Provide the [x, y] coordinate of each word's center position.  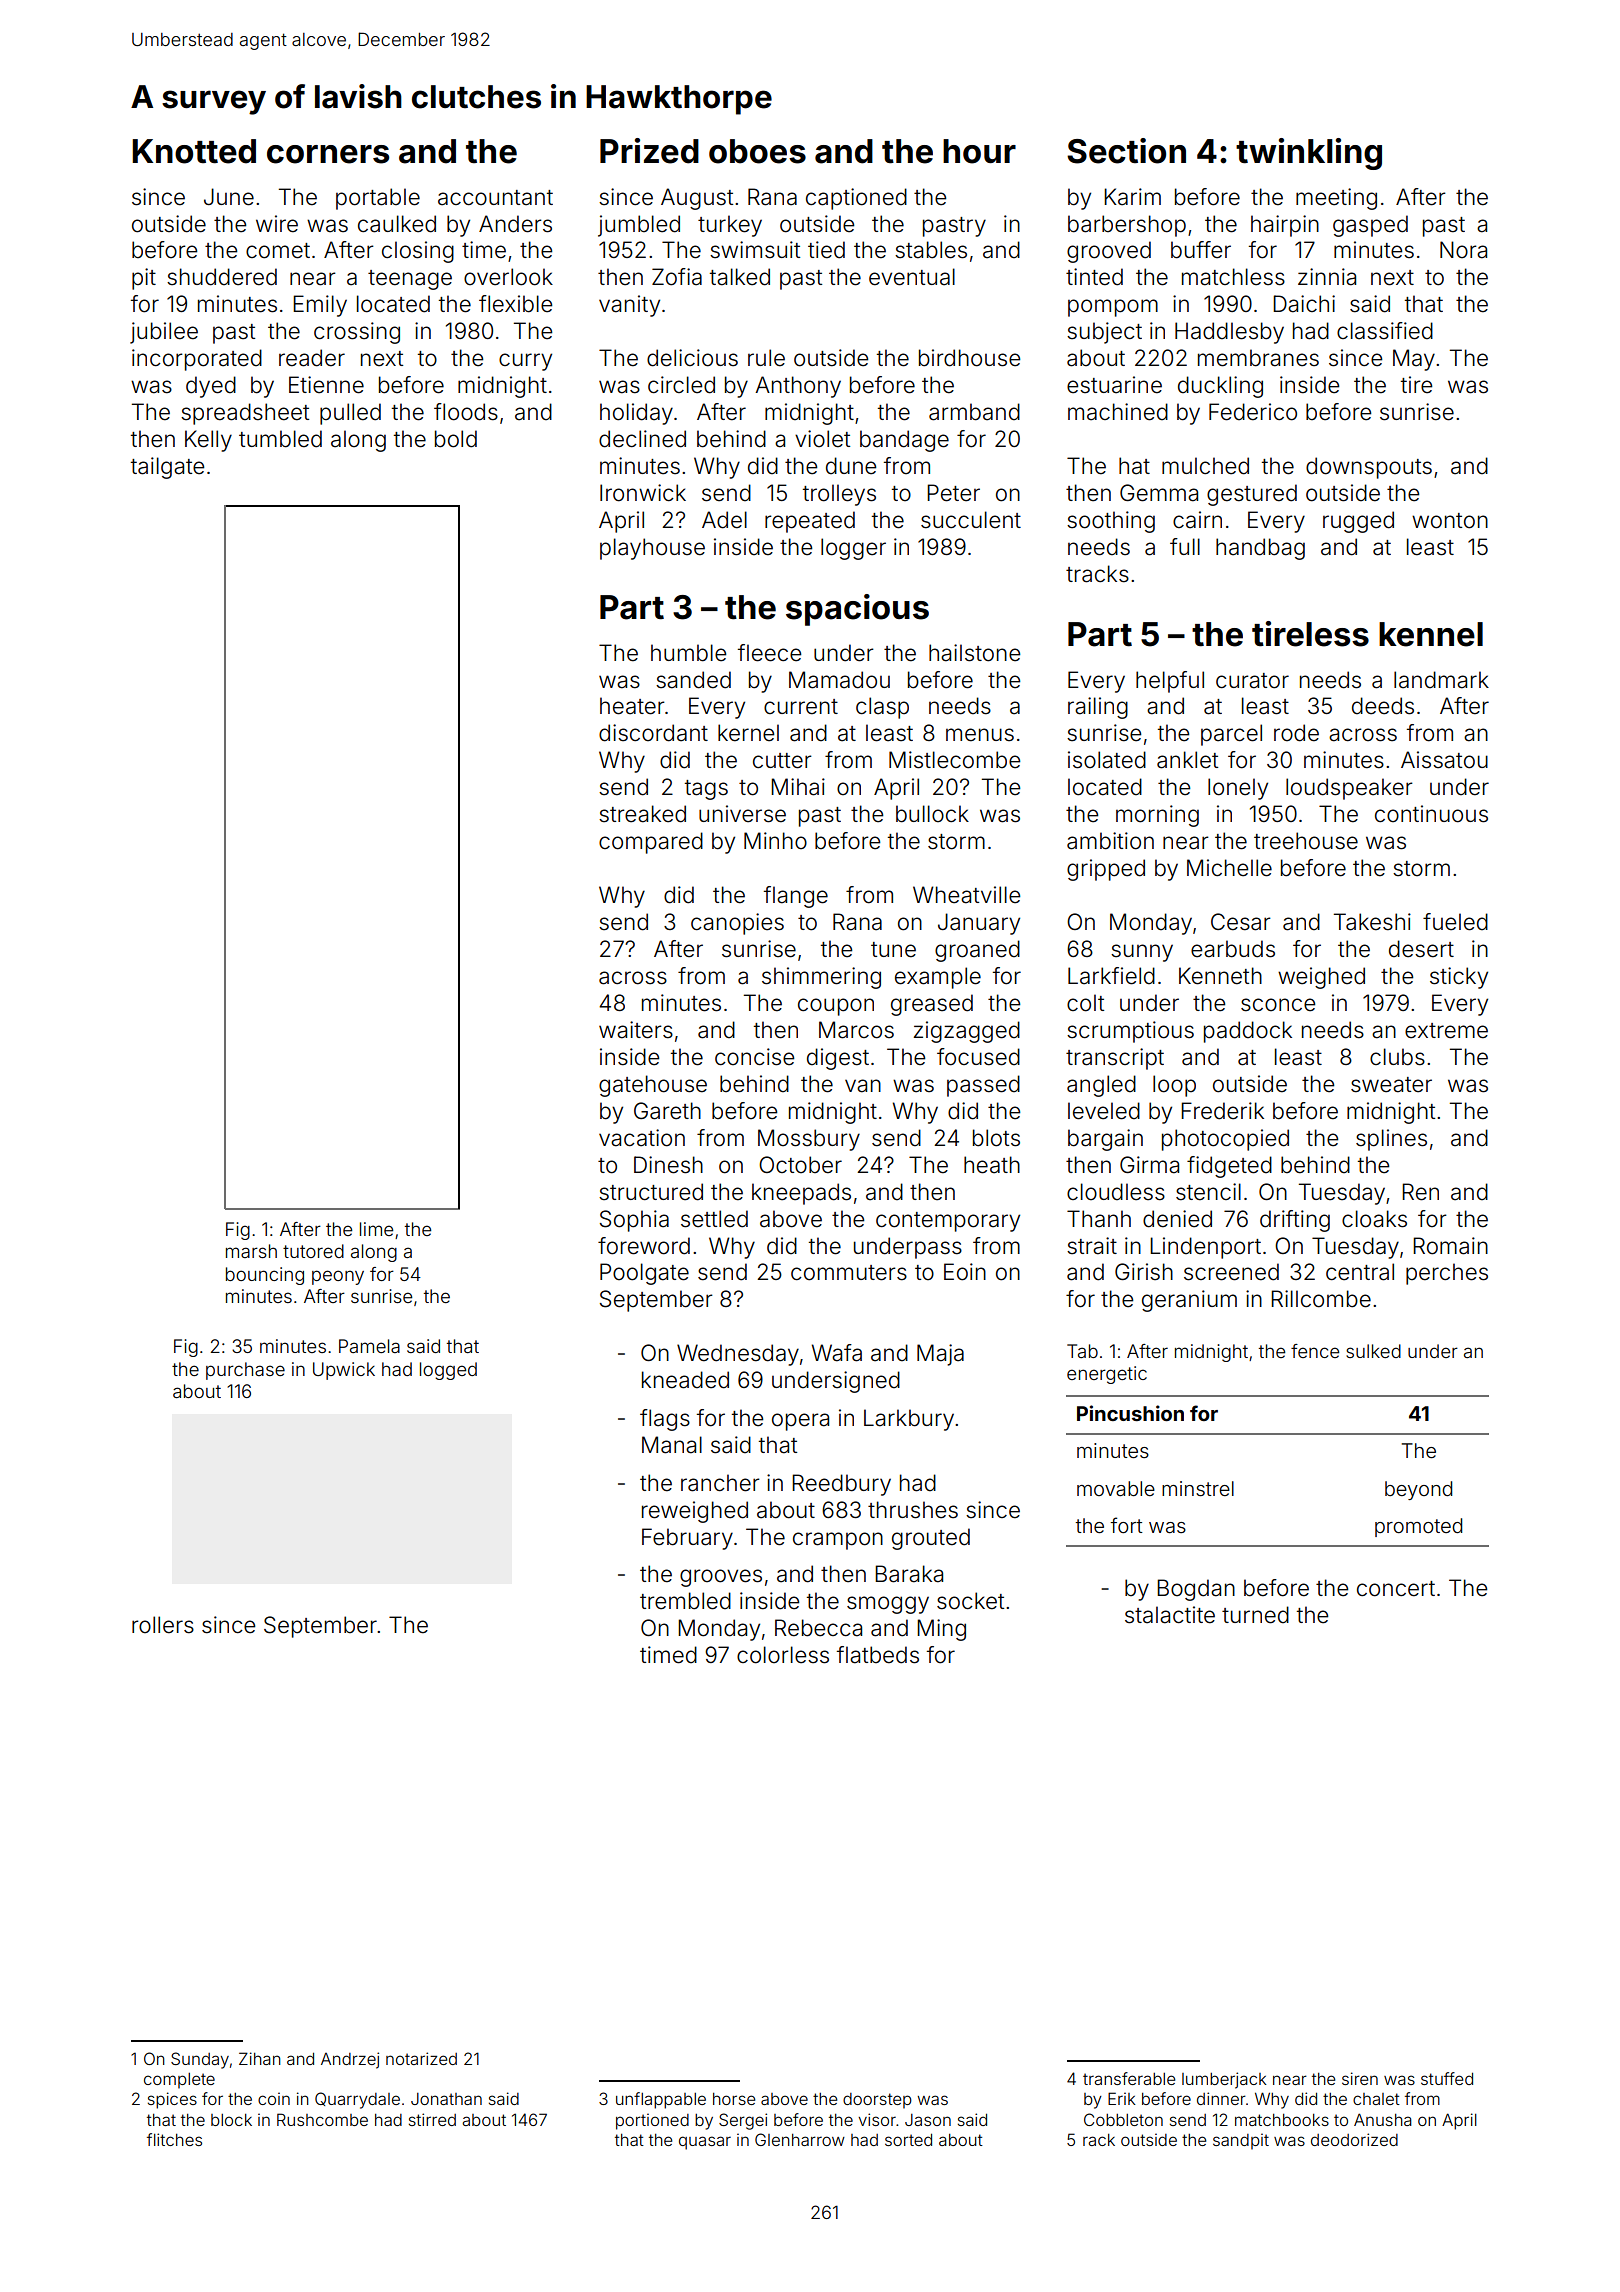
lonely [1238, 789]
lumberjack [1224, 2080]
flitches [174, 2139]
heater [632, 706]
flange [796, 897]
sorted [908, 2140]
